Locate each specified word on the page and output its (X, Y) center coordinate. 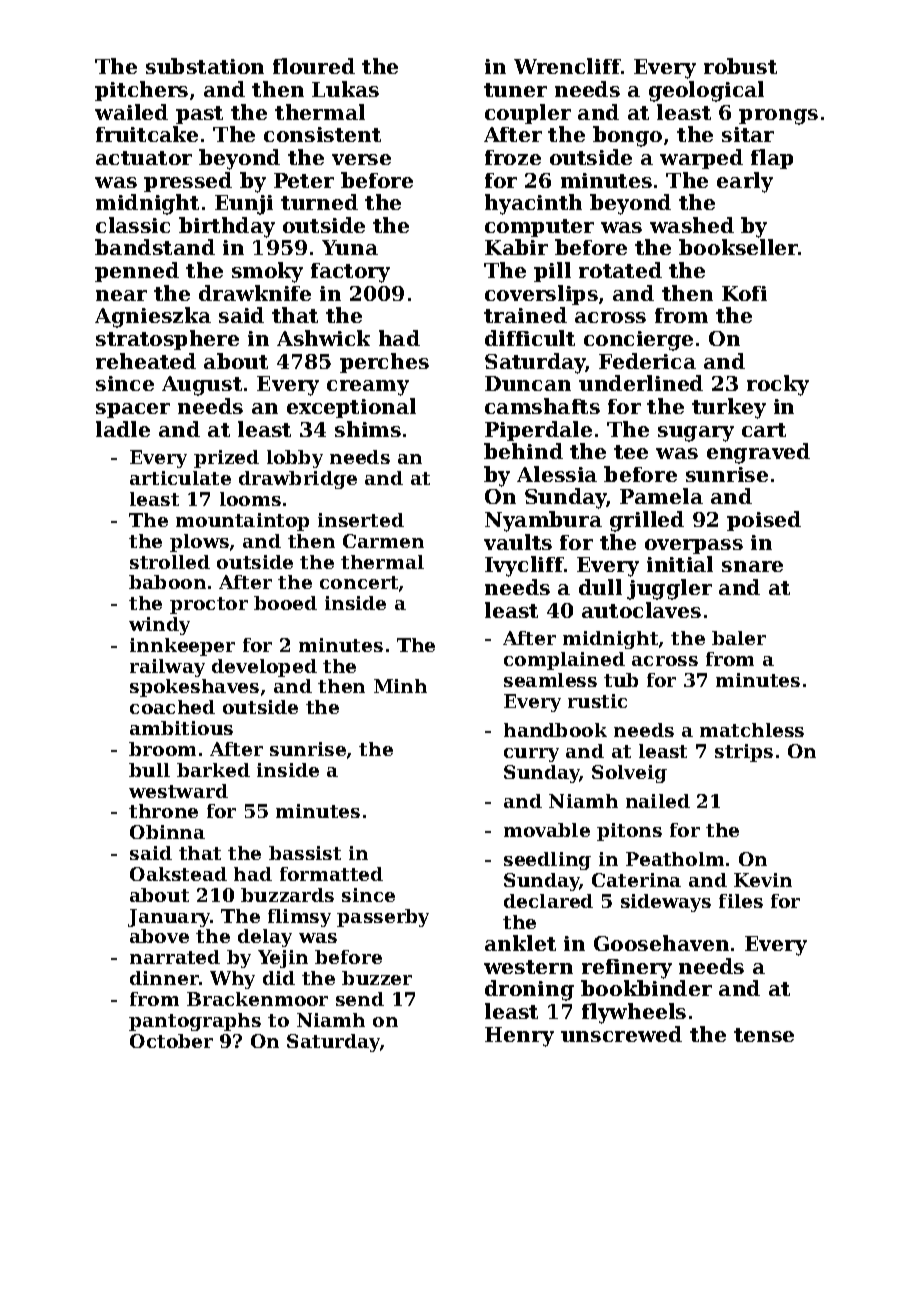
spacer (133, 410)
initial (680, 564)
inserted (361, 520)
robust (740, 66)
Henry (519, 1037)
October (171, 1041)
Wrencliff (567, 66)
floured (314, 66)
